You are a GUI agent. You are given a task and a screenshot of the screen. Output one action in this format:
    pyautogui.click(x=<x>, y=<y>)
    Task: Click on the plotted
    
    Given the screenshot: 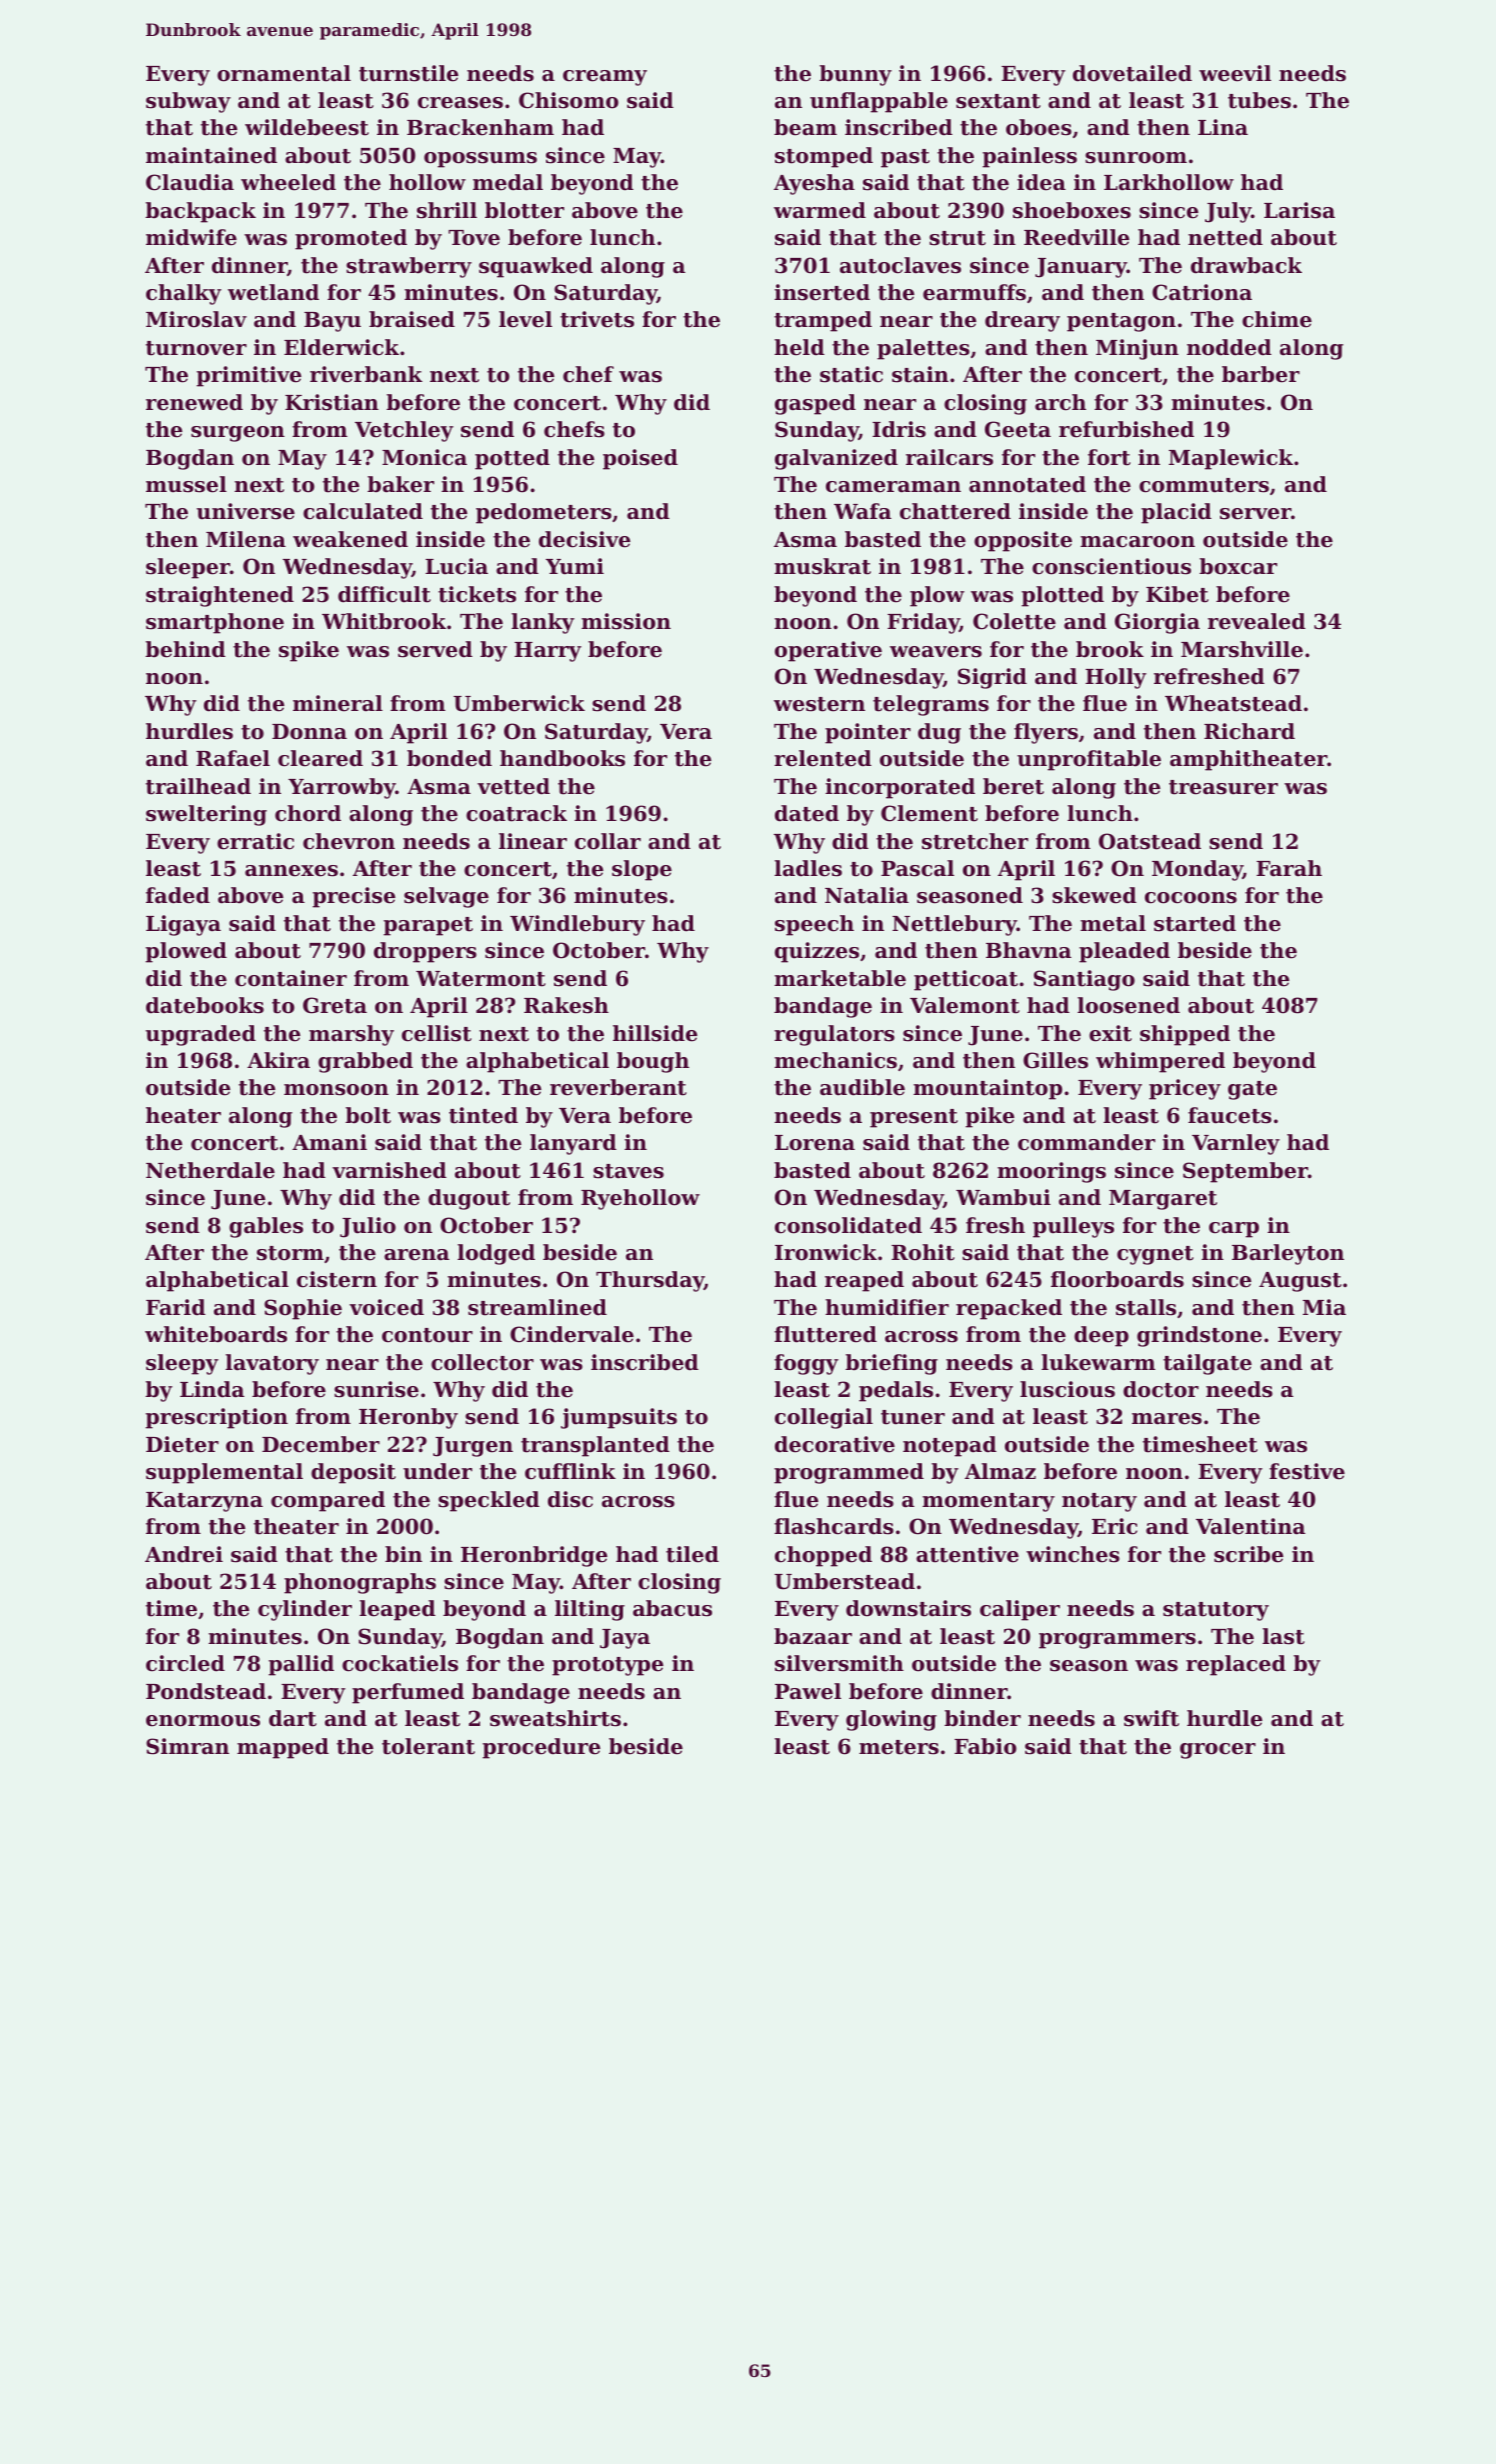 What is the action you would take?
    pyautogui.click(x=1063, y=596)
